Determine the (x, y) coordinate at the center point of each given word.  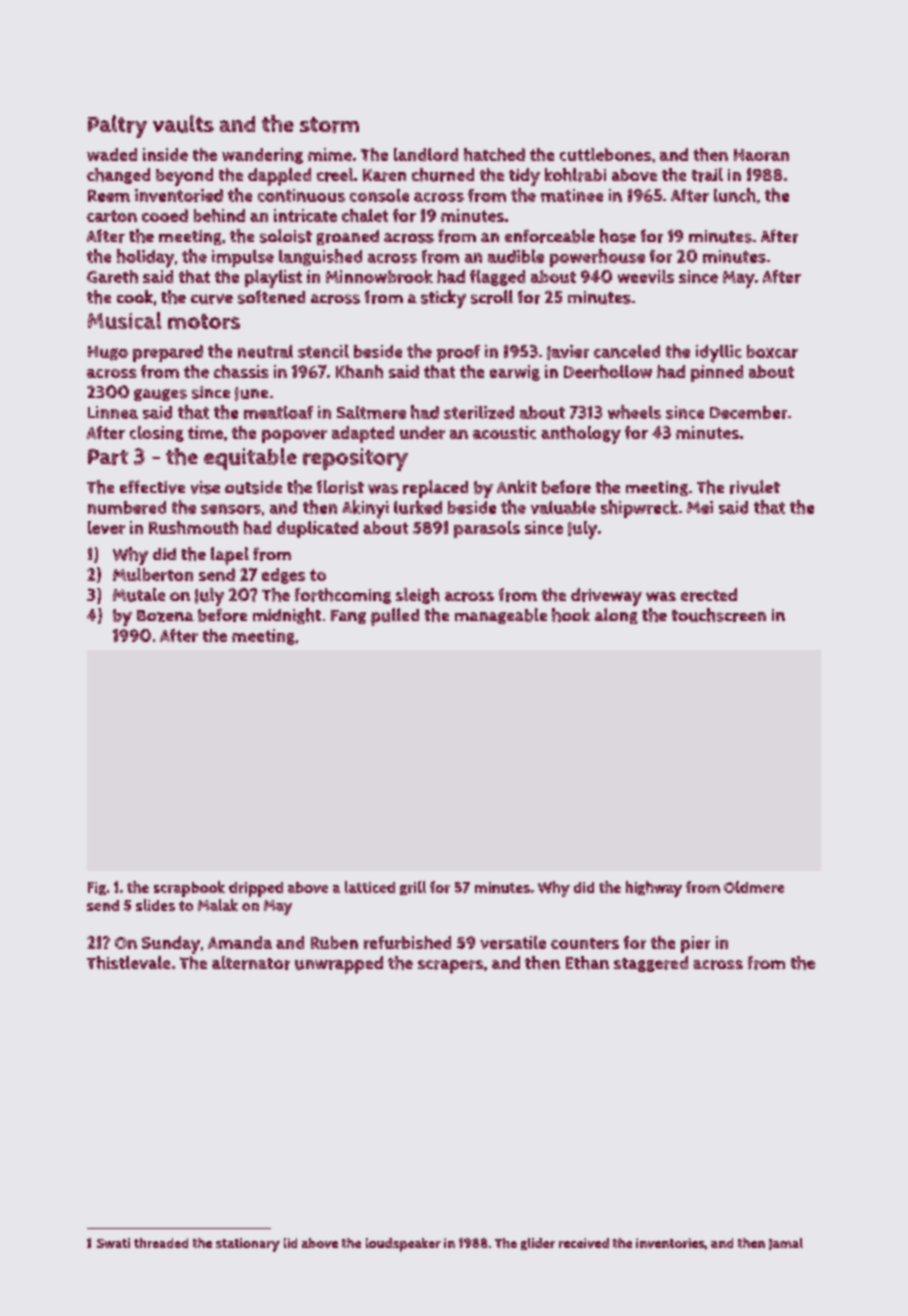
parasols (487, 529)
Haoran (761, 155)
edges (283, 576)
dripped (256, 889)
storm (329, 125)
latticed (370, 887)
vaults (183, 124)
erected (709, 595)
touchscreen (719, 615)
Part (108, 457)
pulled (395, 617)
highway (654, 889)
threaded (161, 1243)
